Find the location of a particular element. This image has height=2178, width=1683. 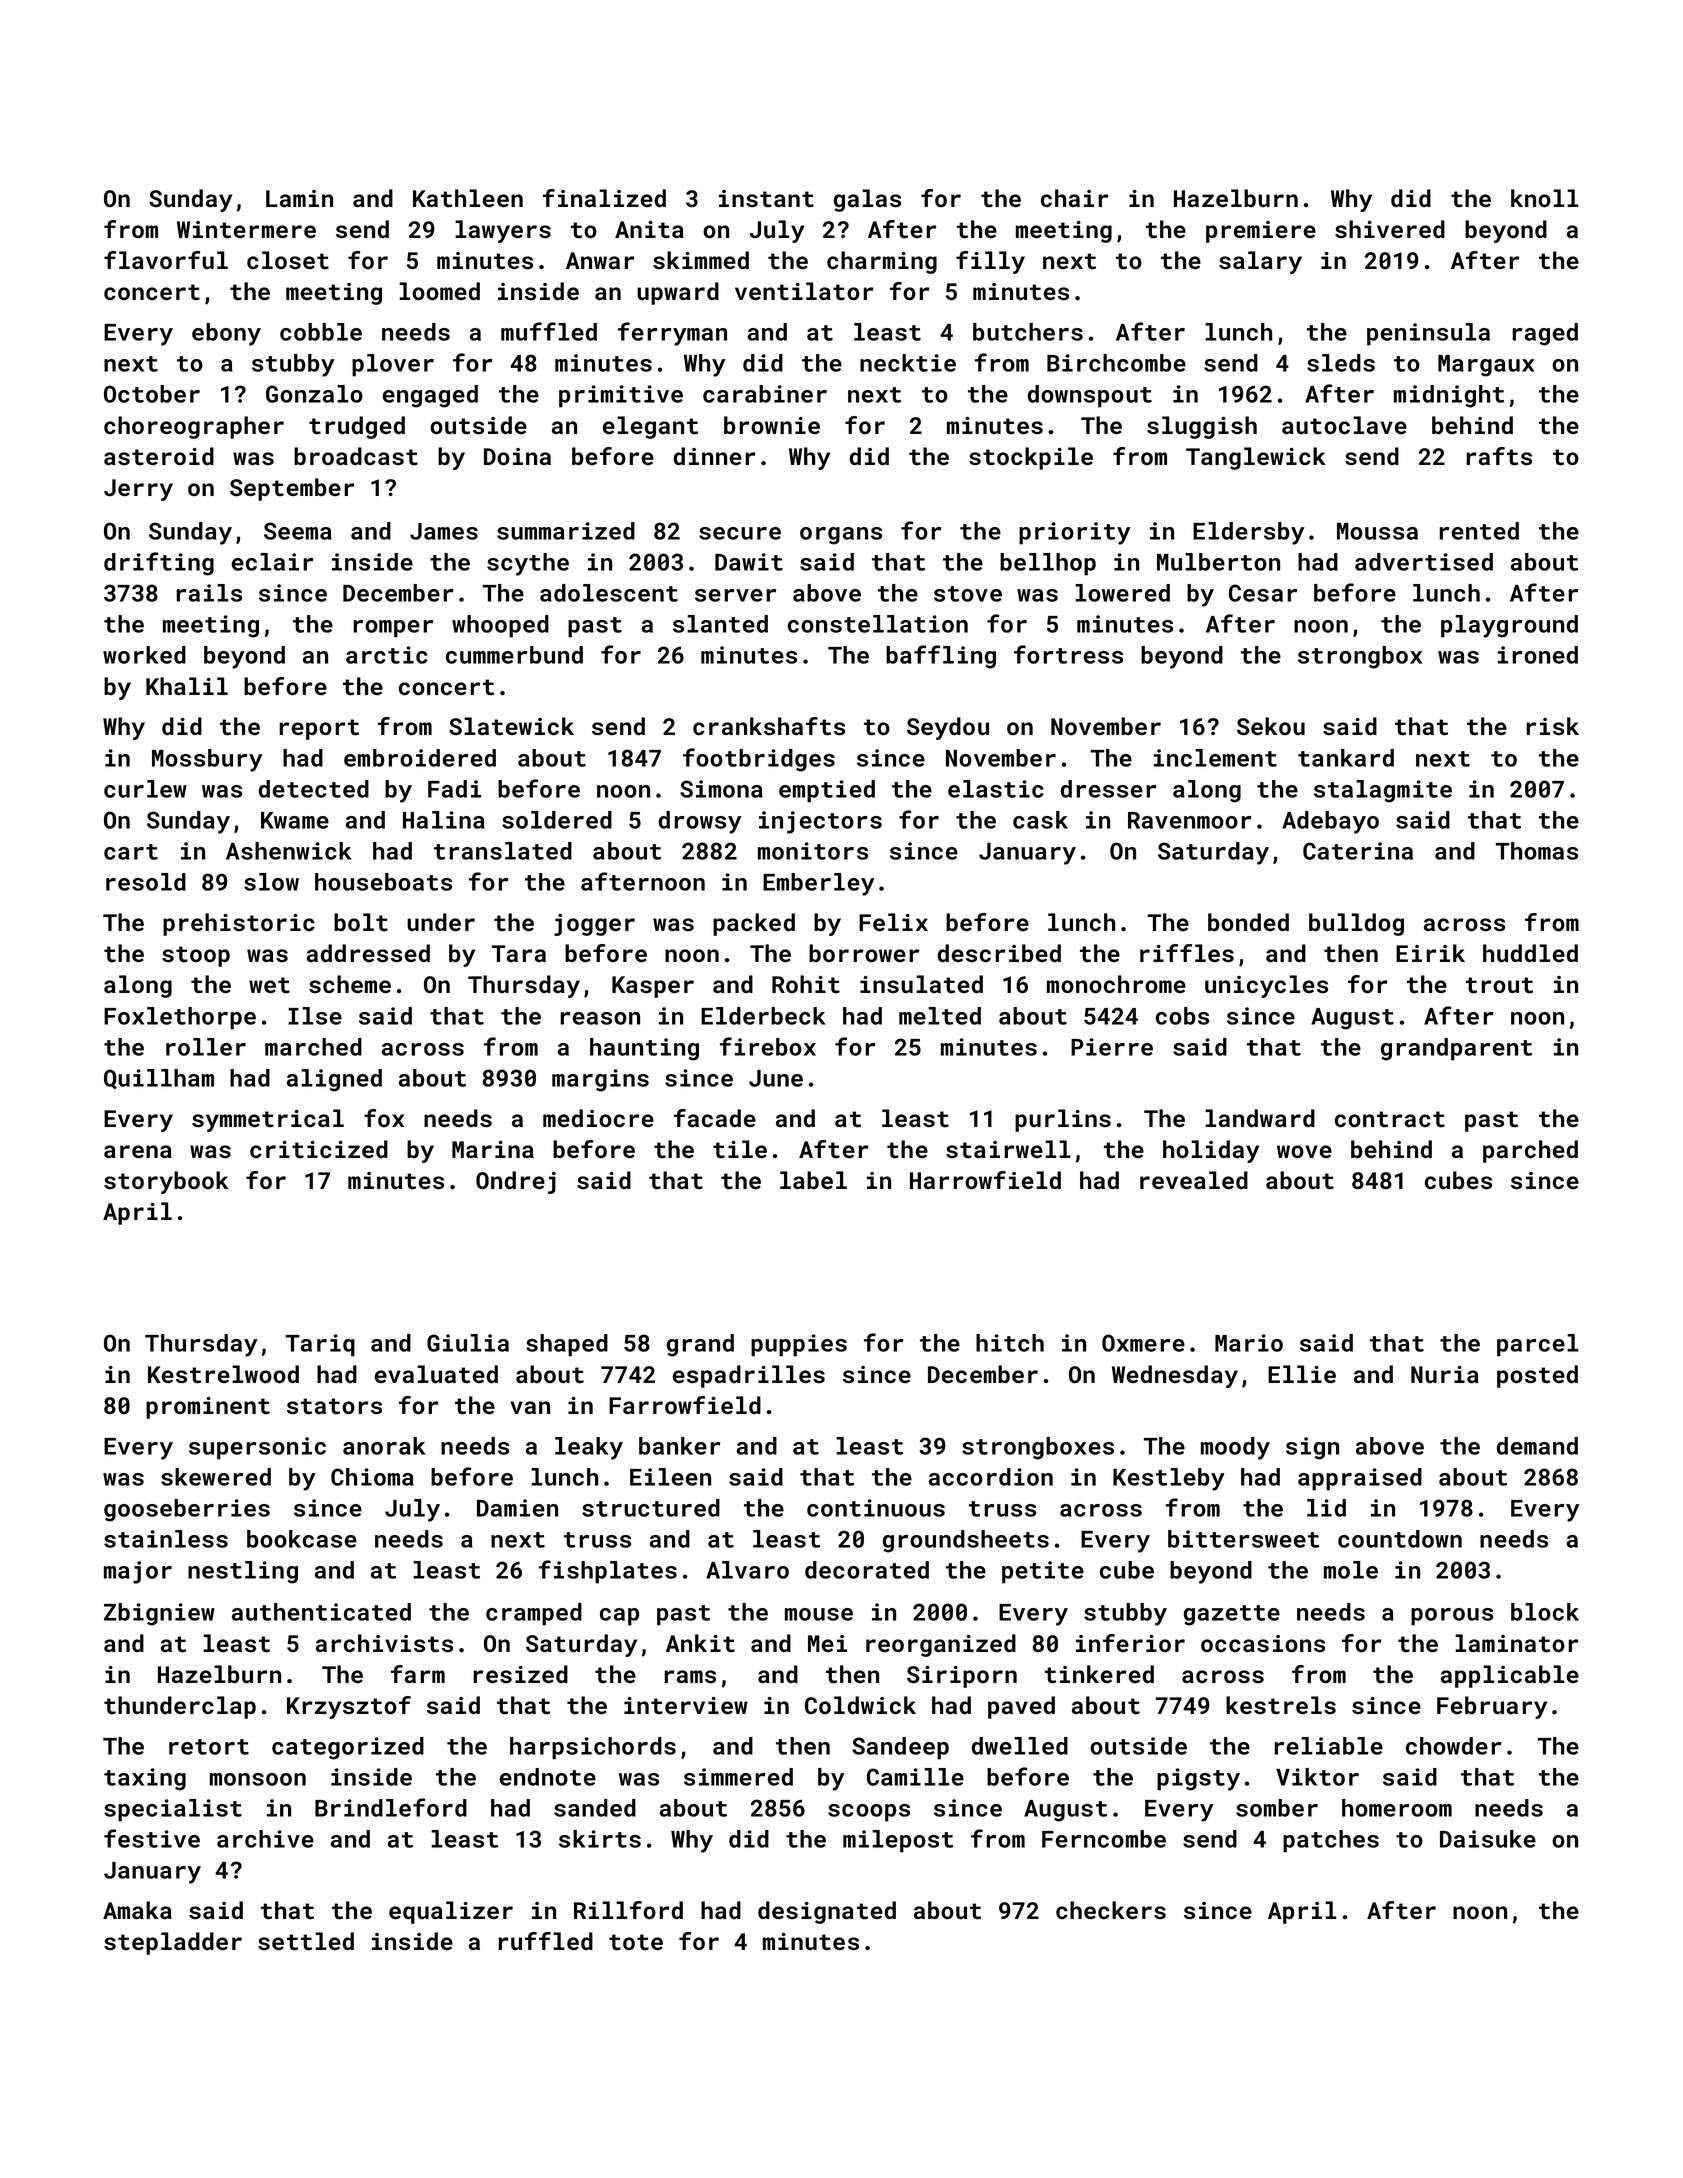

gooseberries is located at coordinates (187, 1510).
